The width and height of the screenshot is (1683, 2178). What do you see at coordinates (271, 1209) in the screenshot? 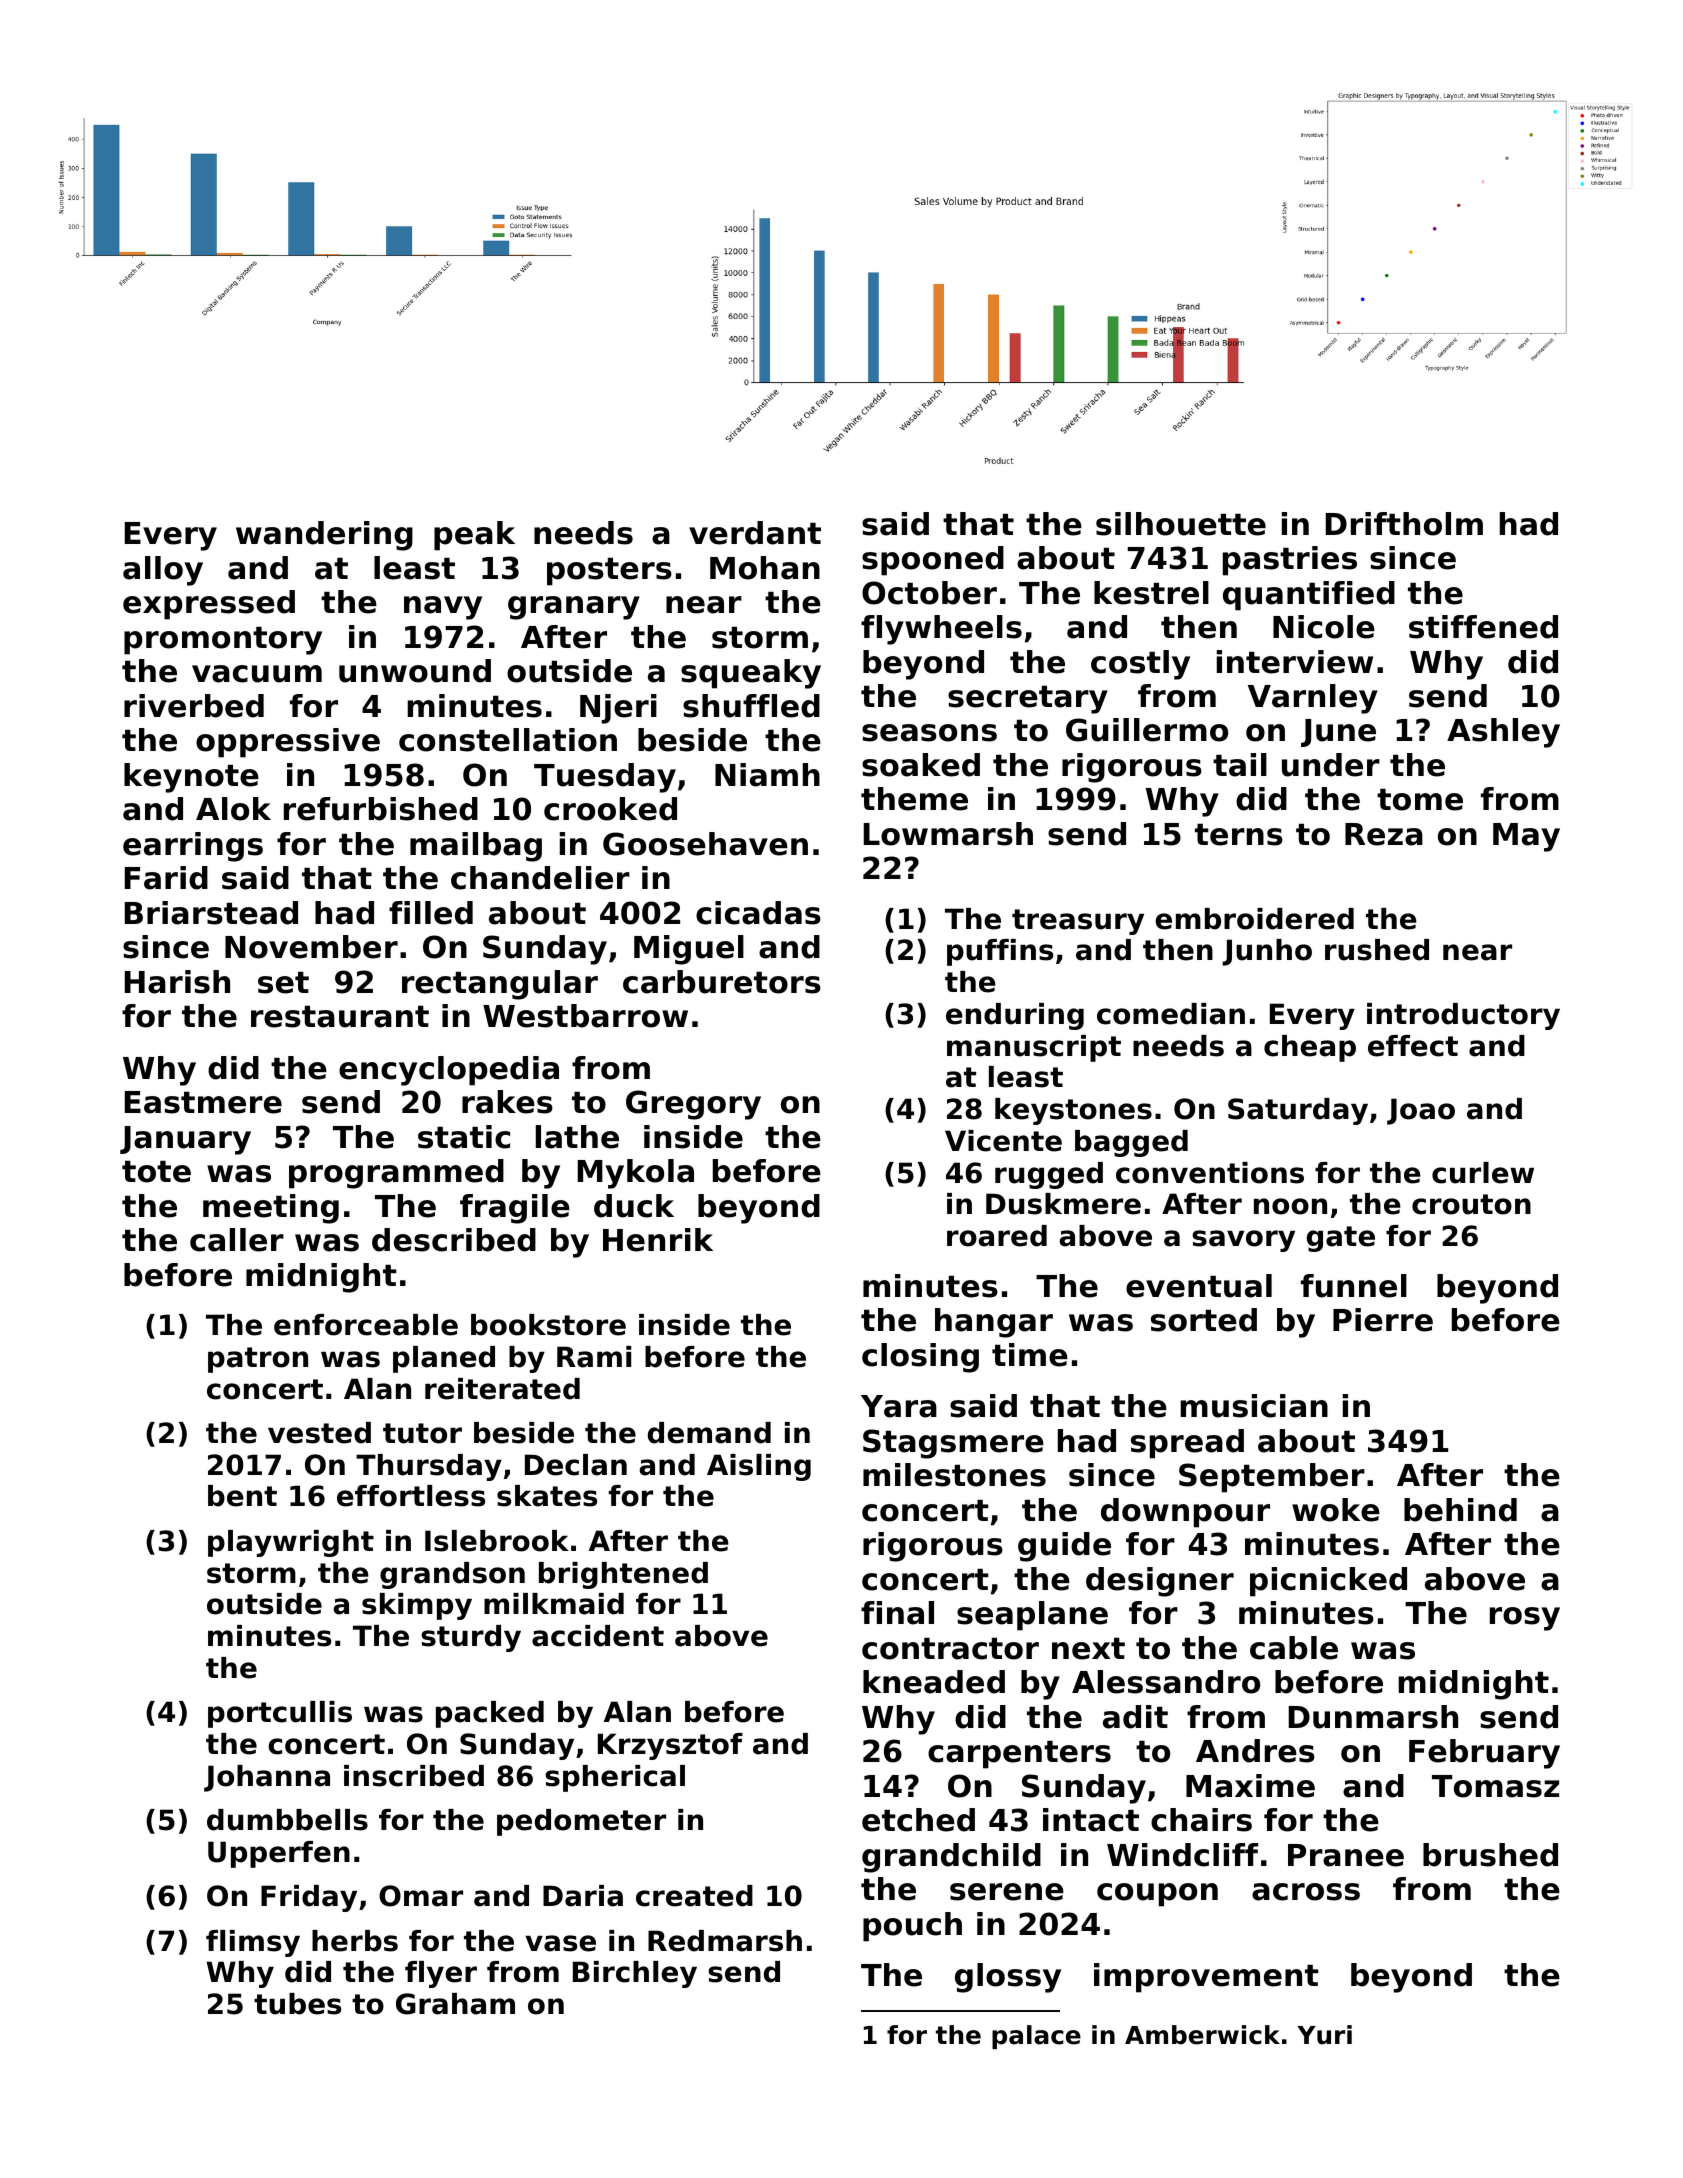
I see `meeting` at bounding box center [271, 1209].
